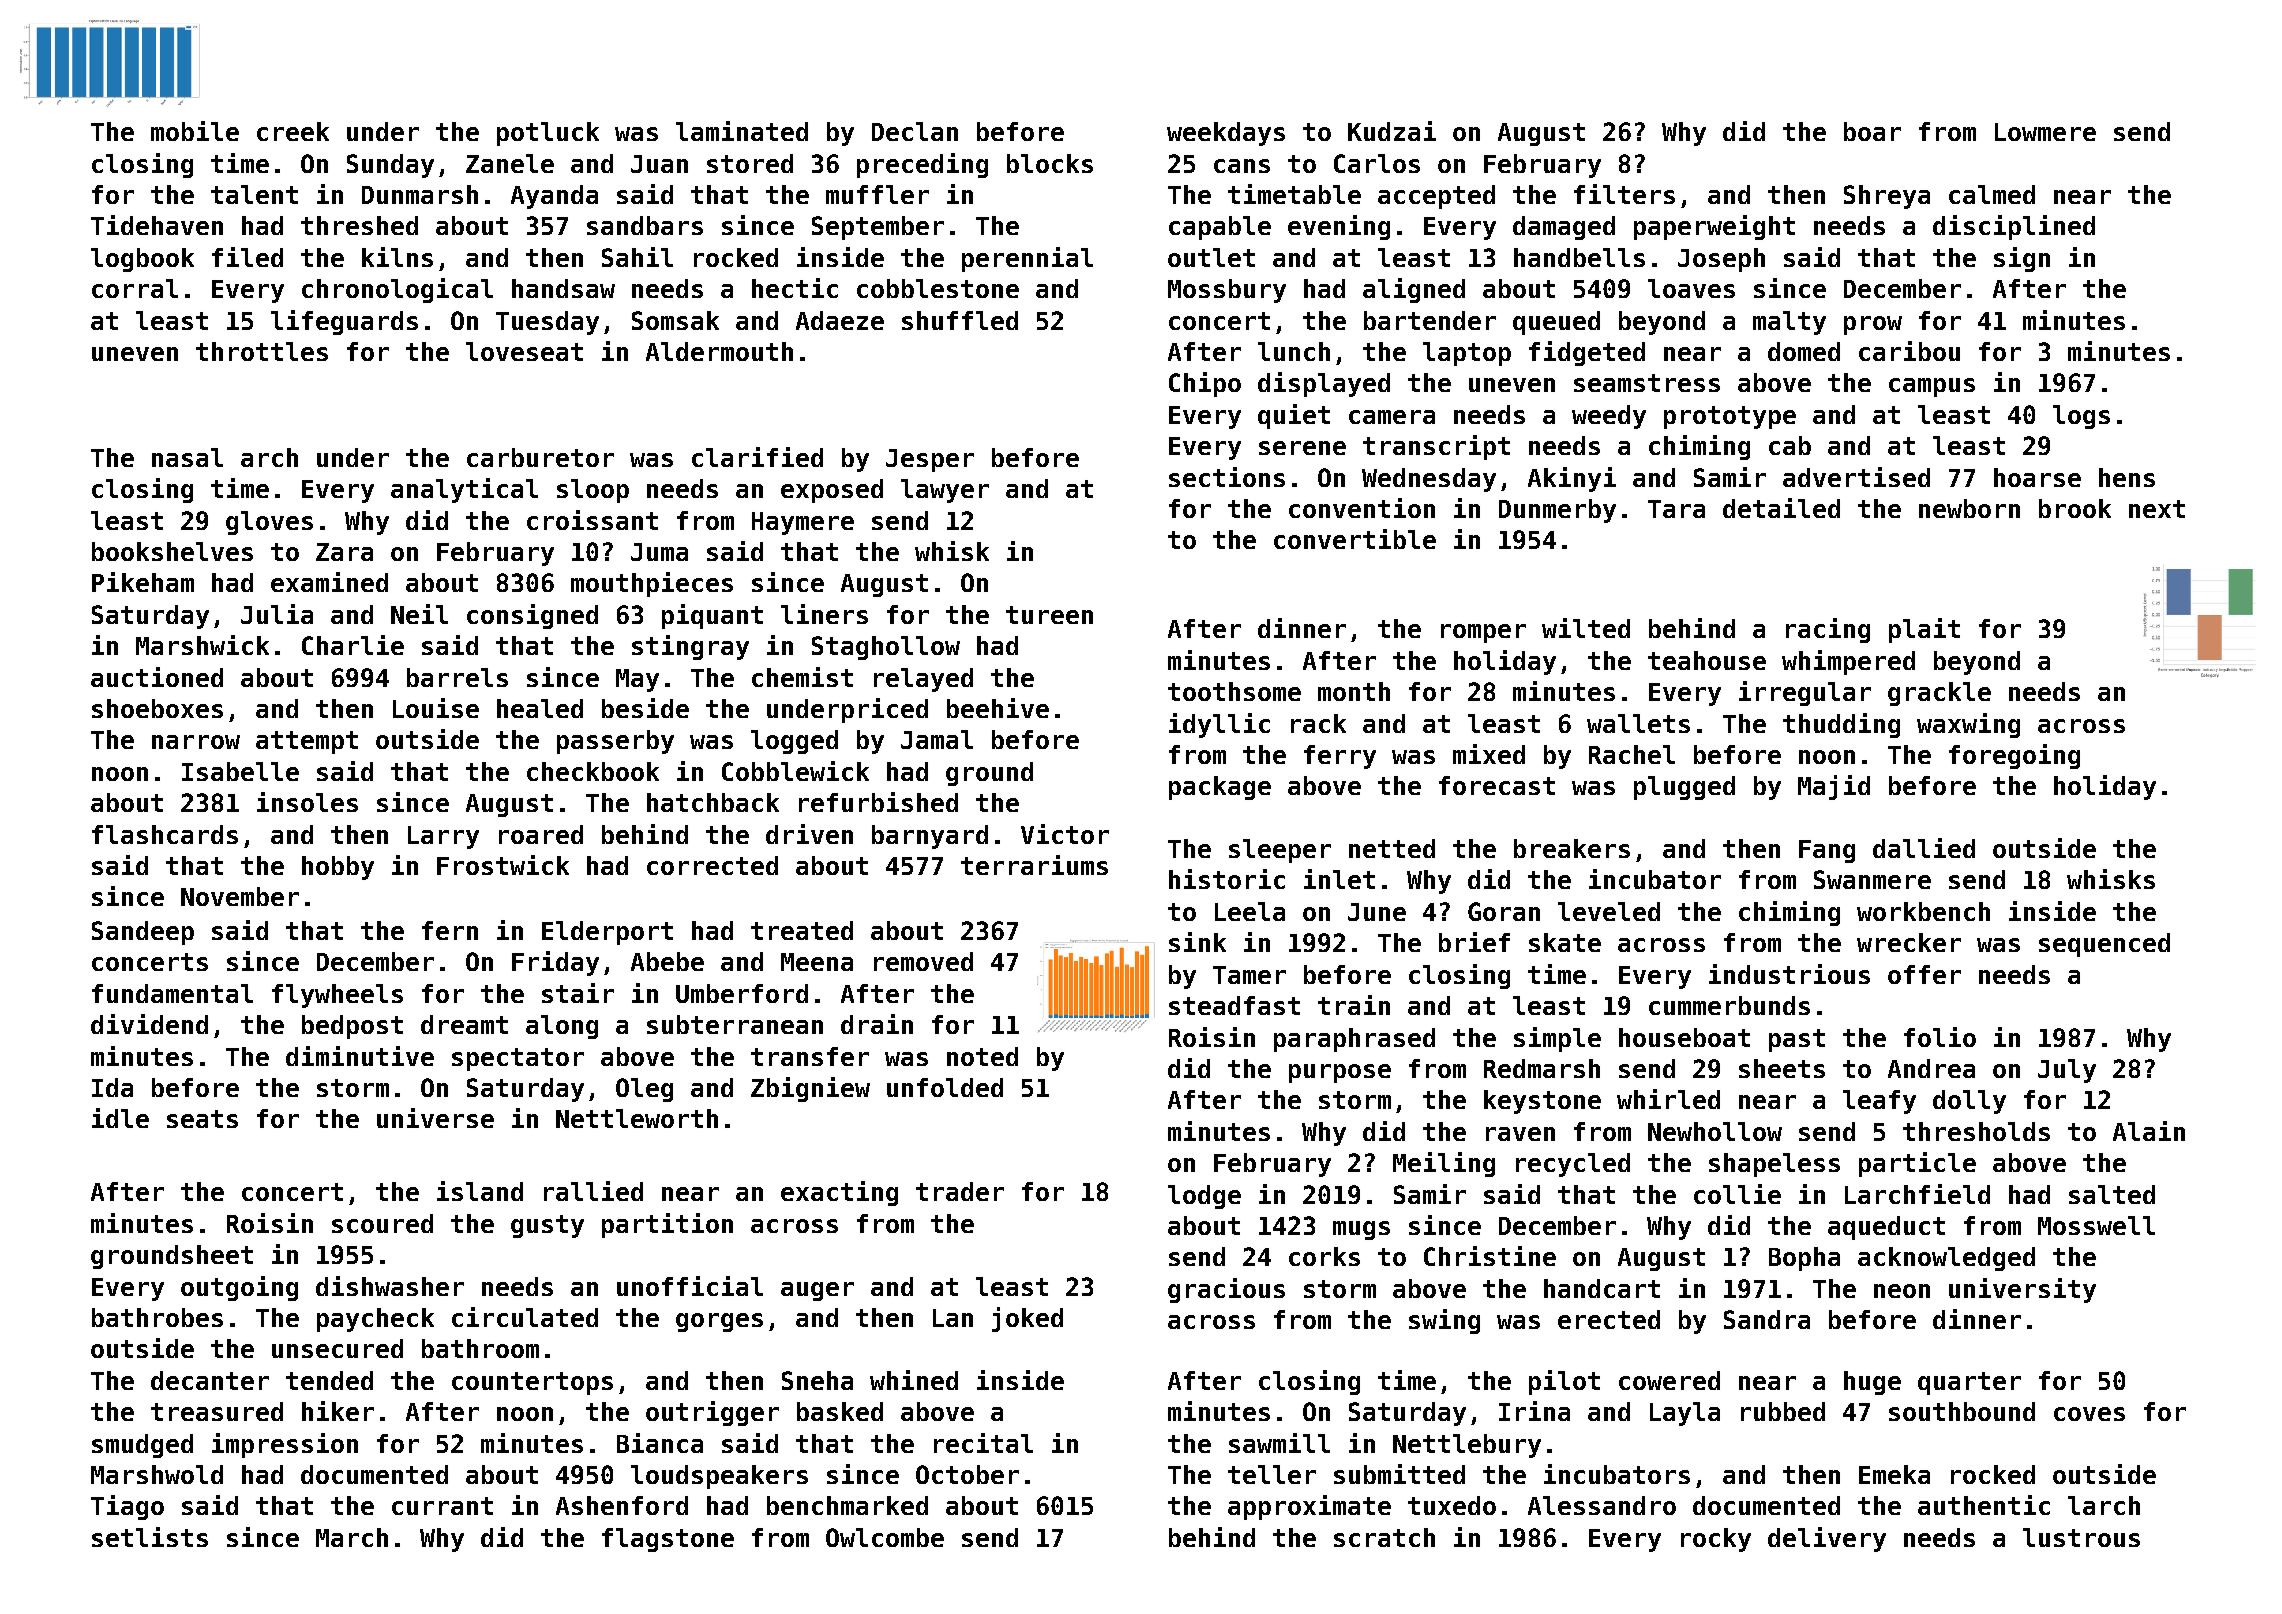  I want to click on Pikeham, so click(143, 582).
